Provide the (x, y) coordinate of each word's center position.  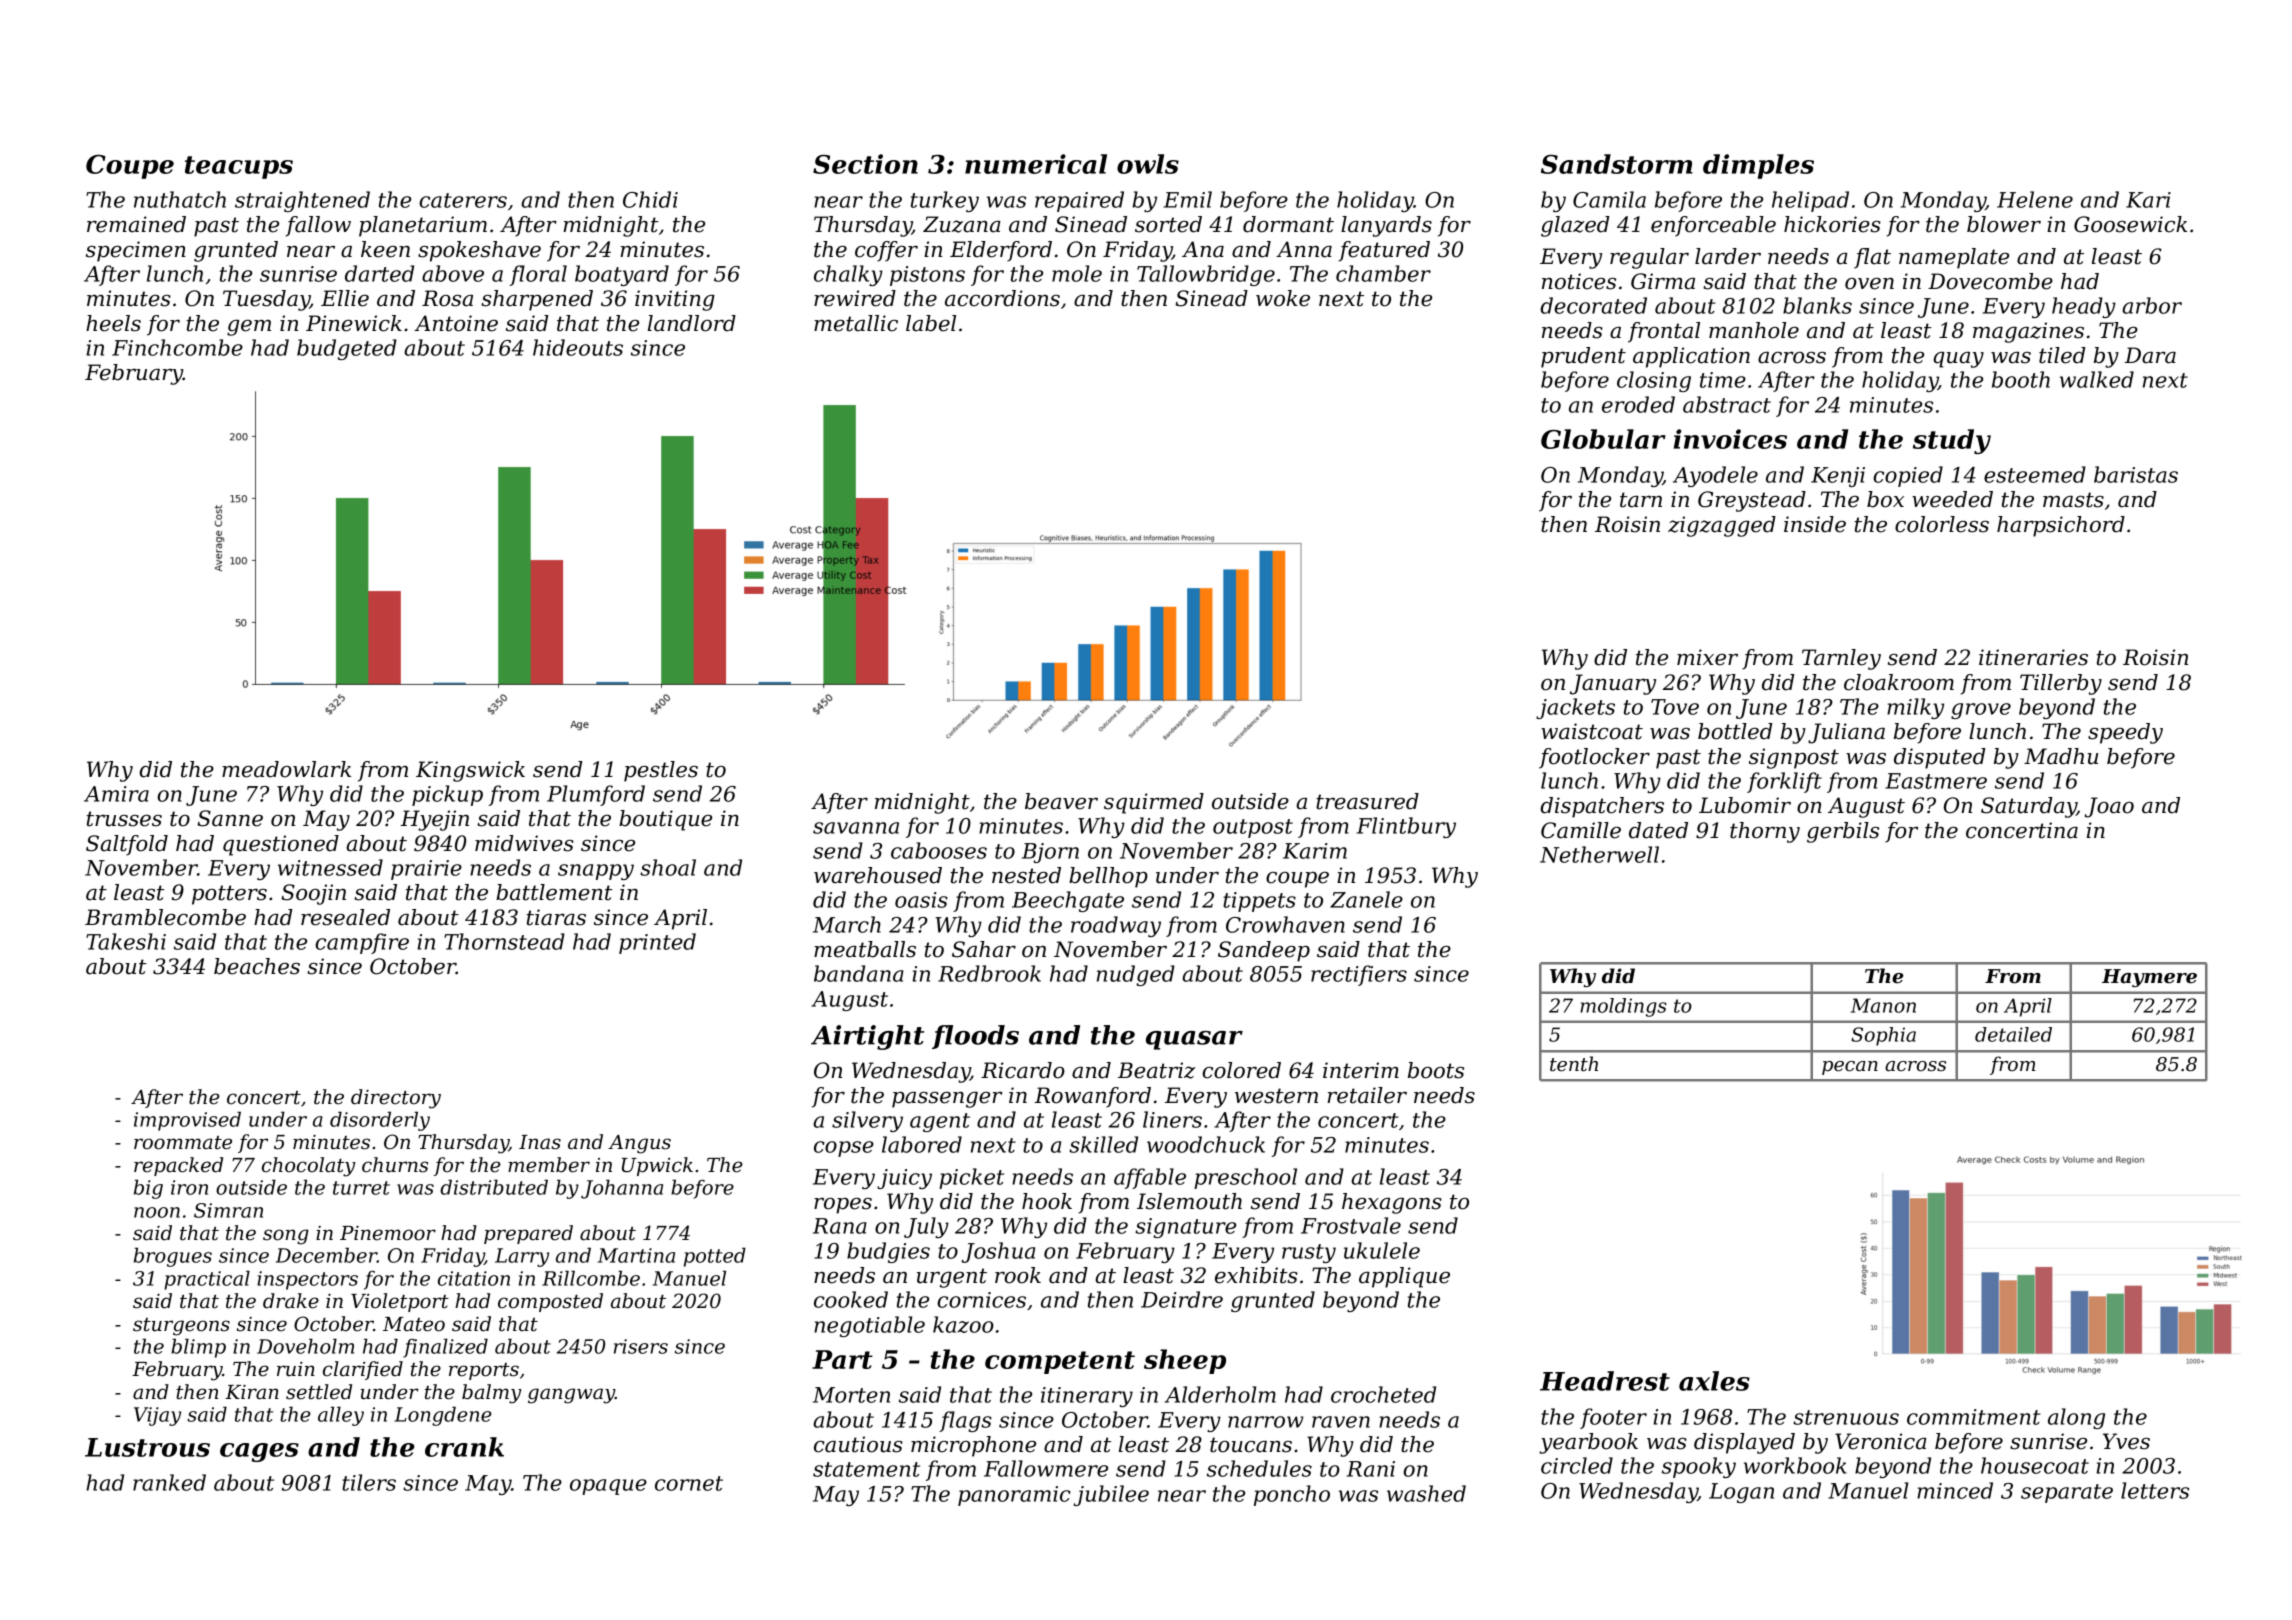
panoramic (1014, 1496)
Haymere (2149, 978)
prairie (426, 870)
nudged (1136, 975)
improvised (187, 1121)
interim (1361, 1070)
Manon (1883, 1005)
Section (865, 164)
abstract (1727, 404)
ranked (169, 1482)
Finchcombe (177, 347)
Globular (1603, 439)
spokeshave (479, 251)
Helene (2035, 199)
